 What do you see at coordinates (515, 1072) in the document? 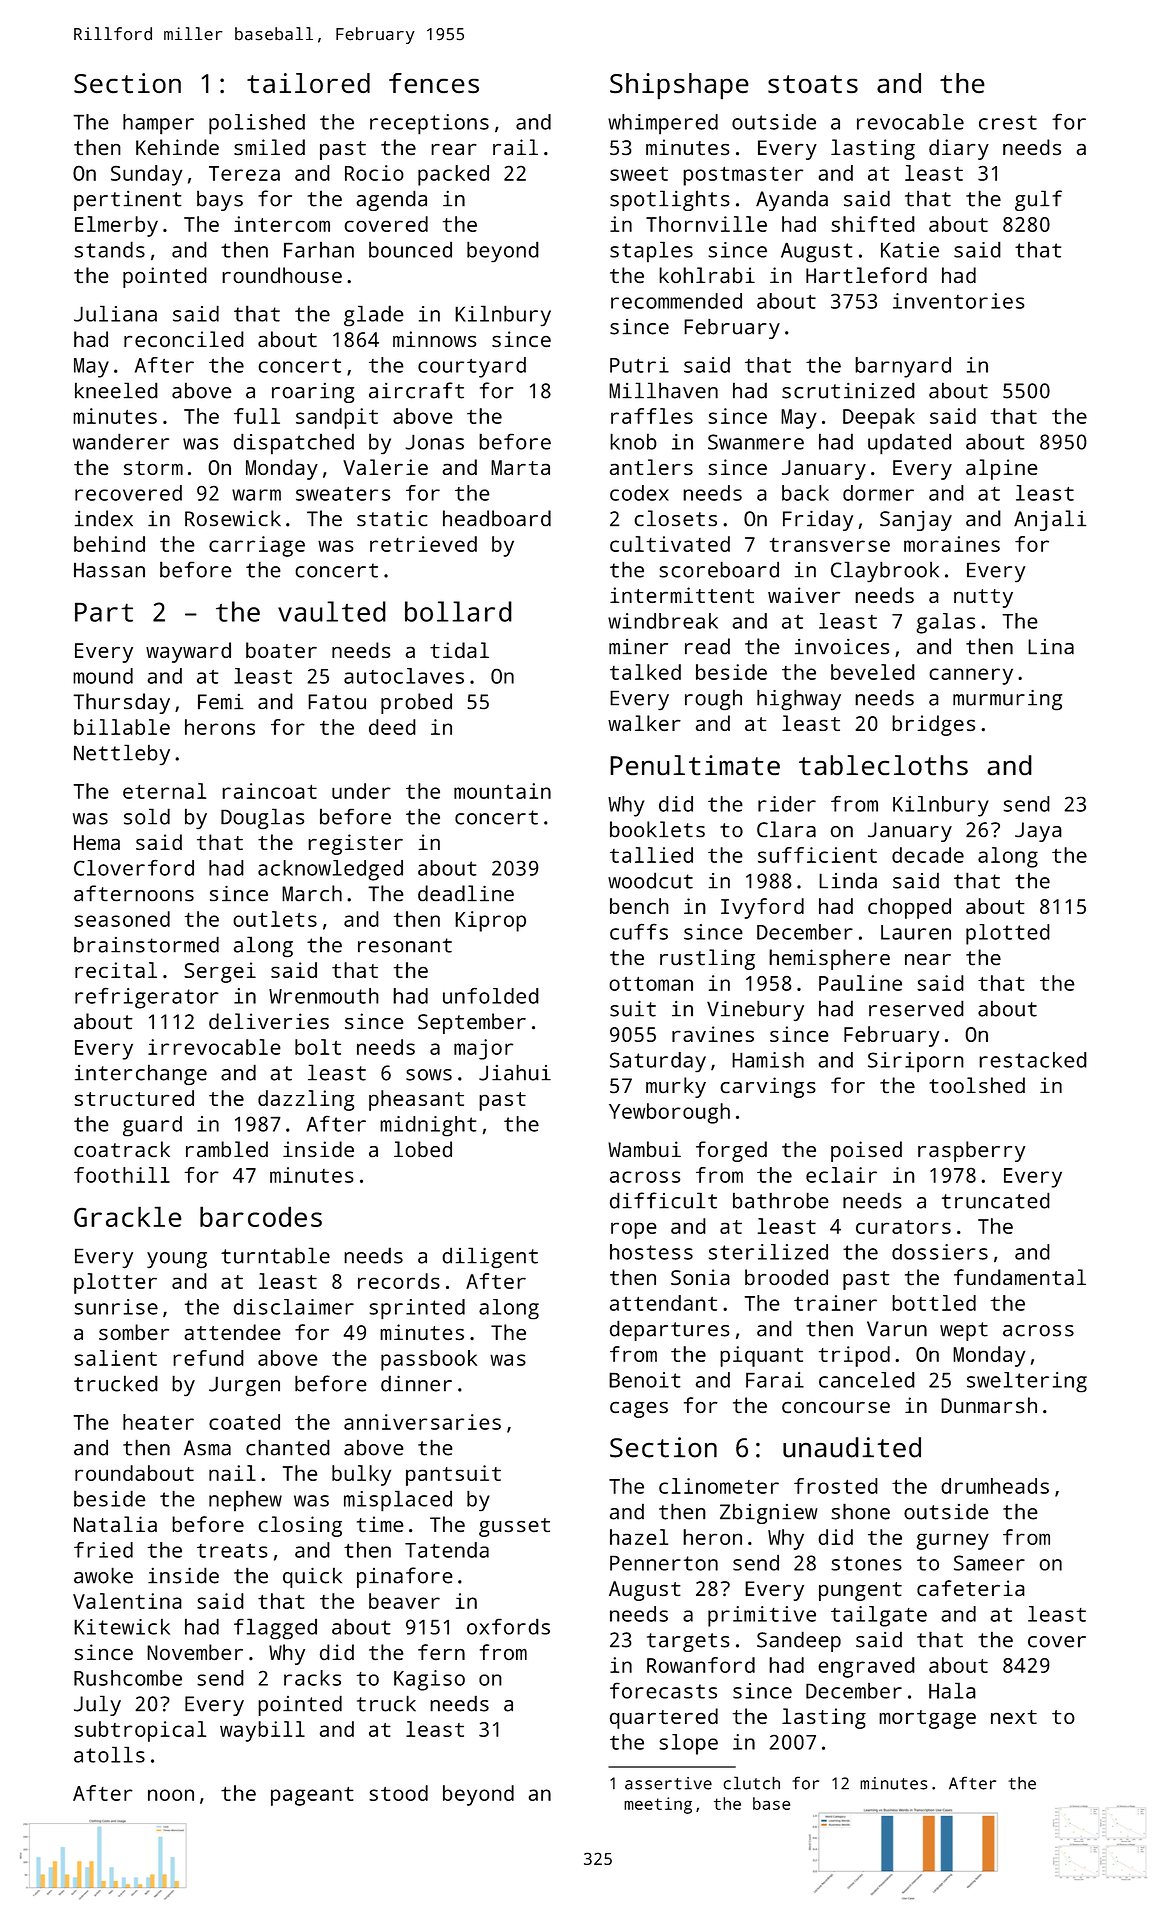
I see `Jiahui` at bounding box center [515, 1072].
